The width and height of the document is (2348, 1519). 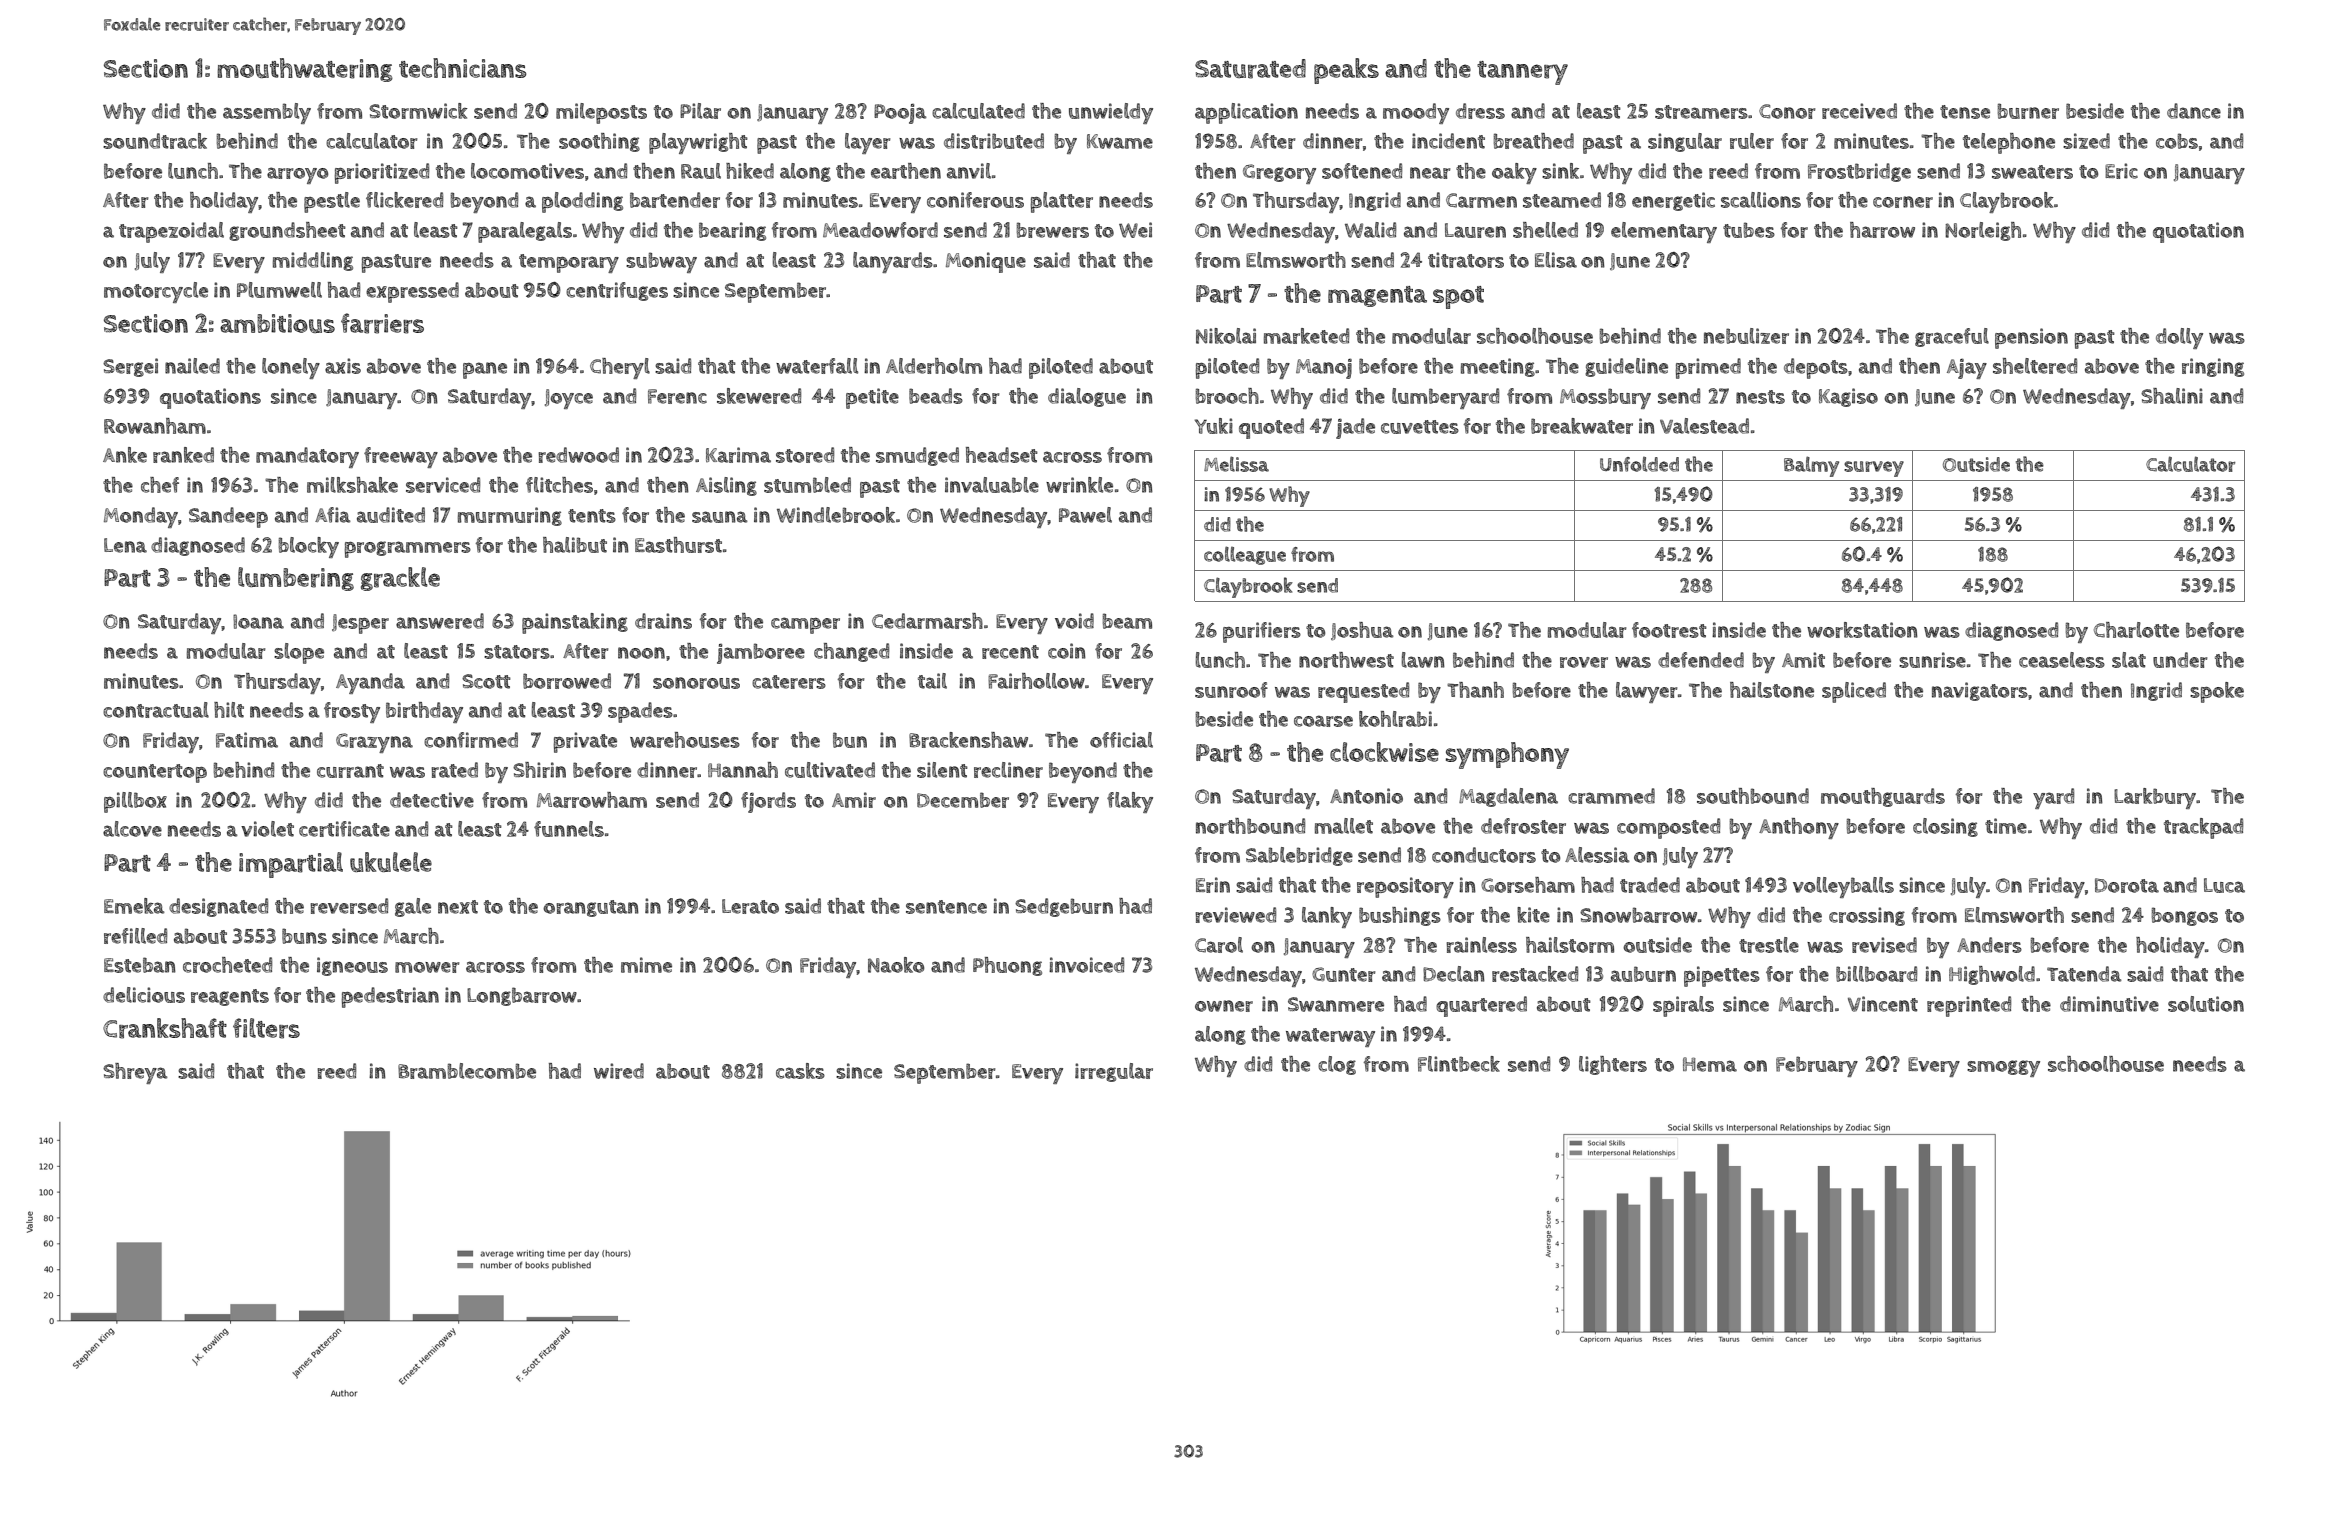 What do you see at coordinates (1533, 915) in the document?
I see `kite` at bounding box center [1533, 915].
